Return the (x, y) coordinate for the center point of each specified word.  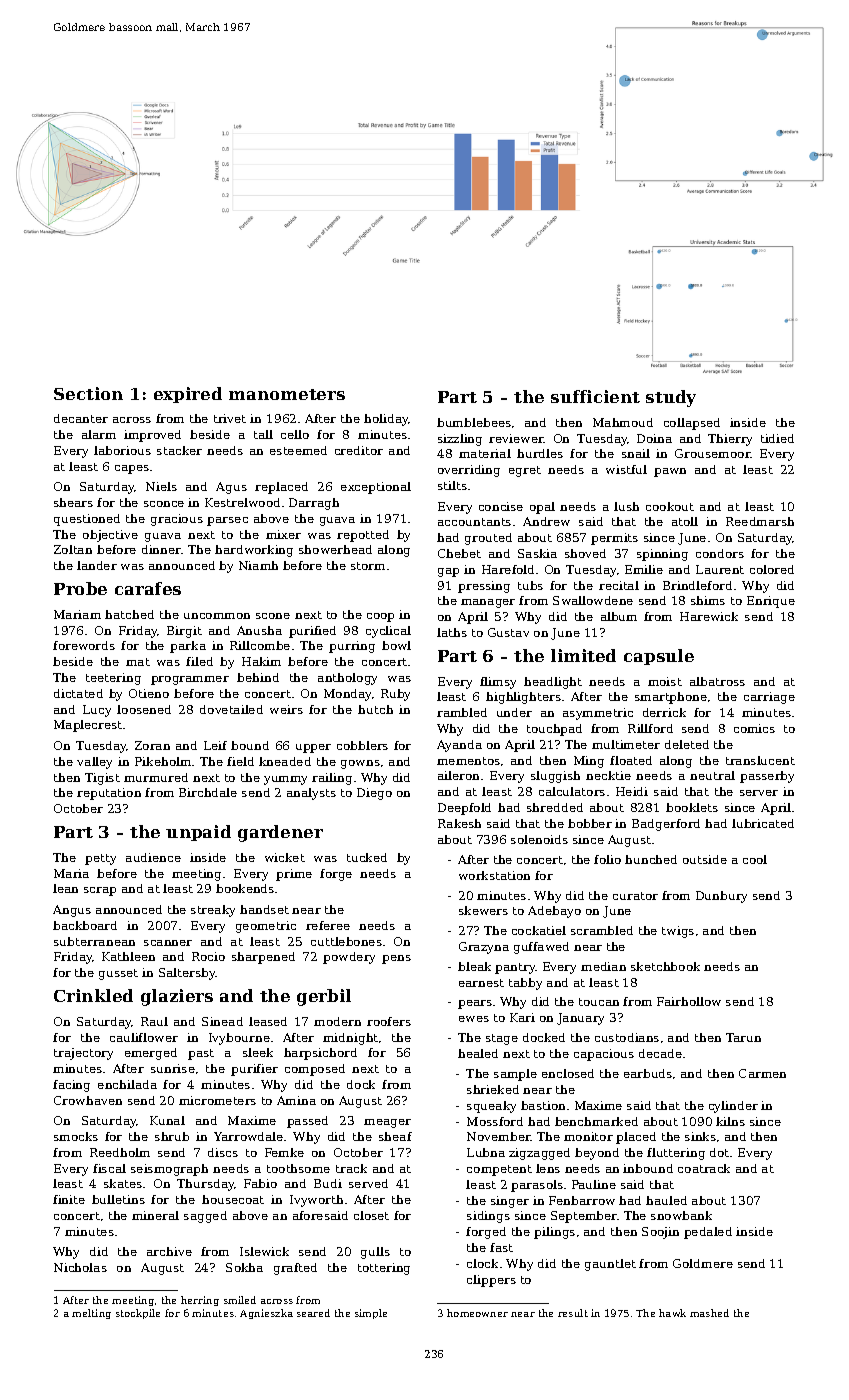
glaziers (177, 997)
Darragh (314, 504)
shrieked (493, 1089)
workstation (494, 875)
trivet (230, 418)
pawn (670, 472)
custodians (627, 1037)
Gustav (508, 632)
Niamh (258, 565)
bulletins (118, 1199)
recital (619, 585)
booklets (692, 807)
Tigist (102, 779)
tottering (384, 1269)
